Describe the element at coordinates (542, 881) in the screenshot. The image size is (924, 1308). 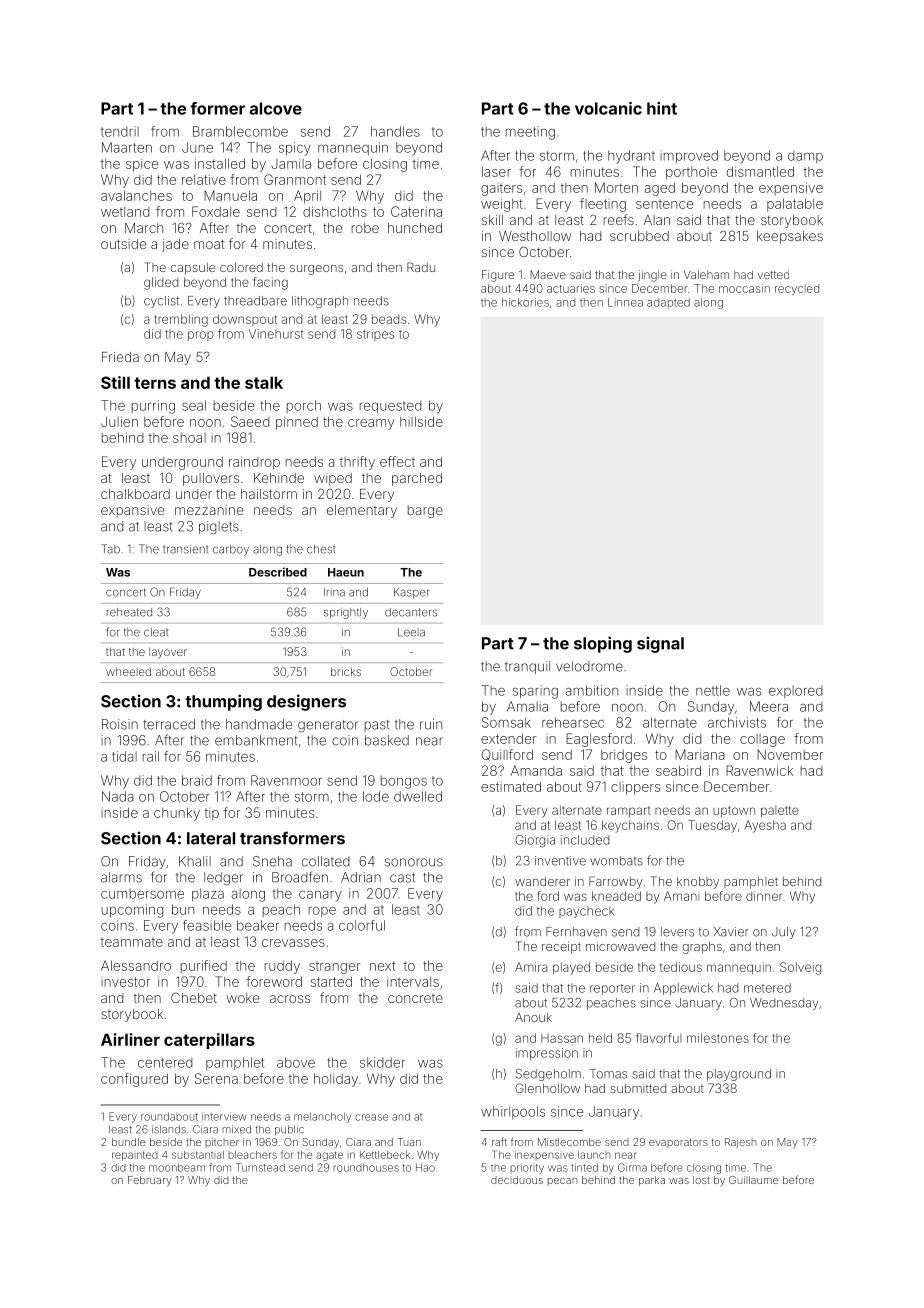
I see `wanderer` at that location.
